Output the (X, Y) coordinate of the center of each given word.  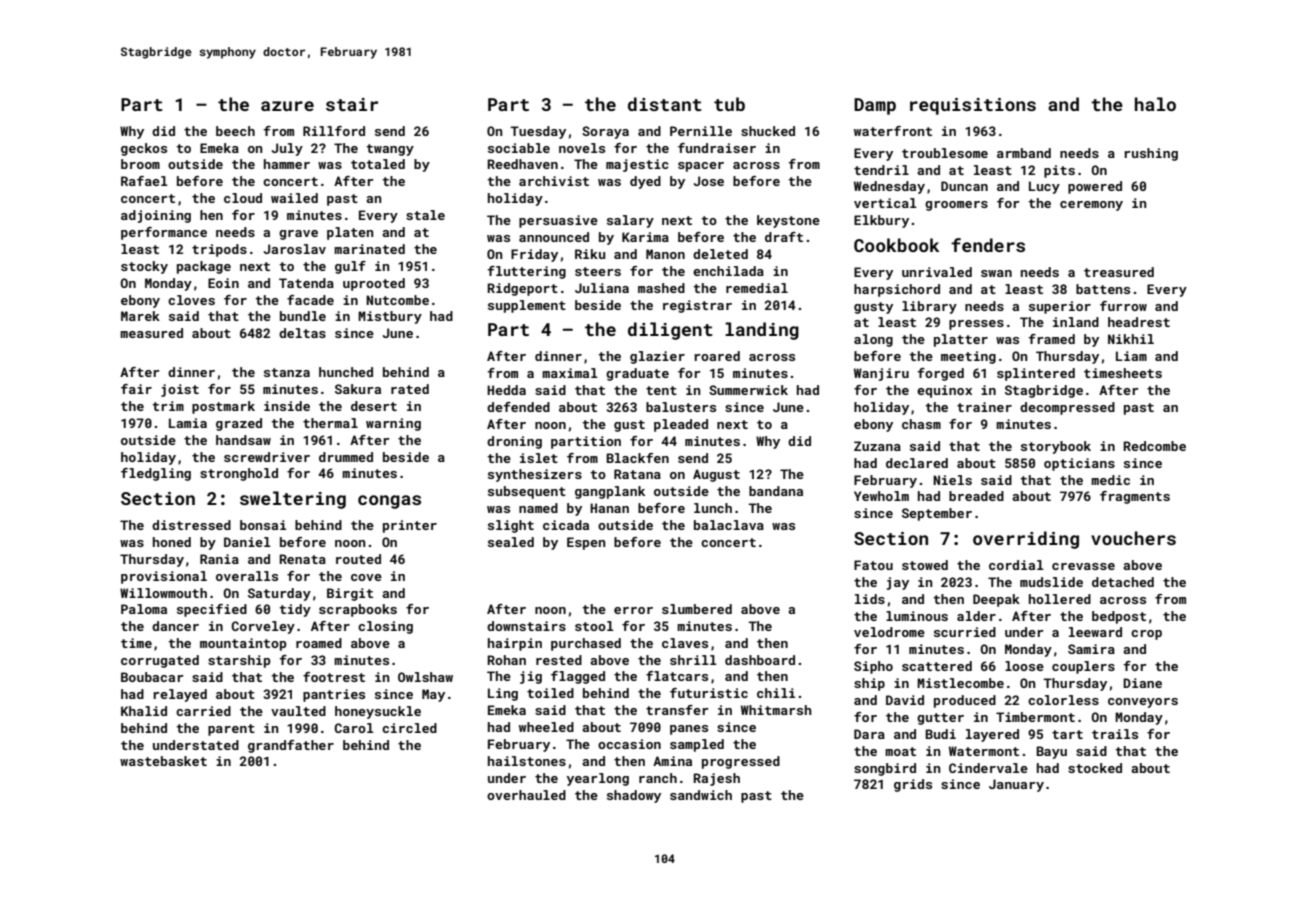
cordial (1016, 565)
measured (151, 333)
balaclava (729, 525)
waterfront (893, 131)
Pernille (701, 131)
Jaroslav (295, 249)
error (633, 610)
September (937, 514)
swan (996, 273)
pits (1059, 171)
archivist (554, 181)
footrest (334, 677)
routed (358, 559)
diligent (670, 331)
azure (287, 106)
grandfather (291, 746)
